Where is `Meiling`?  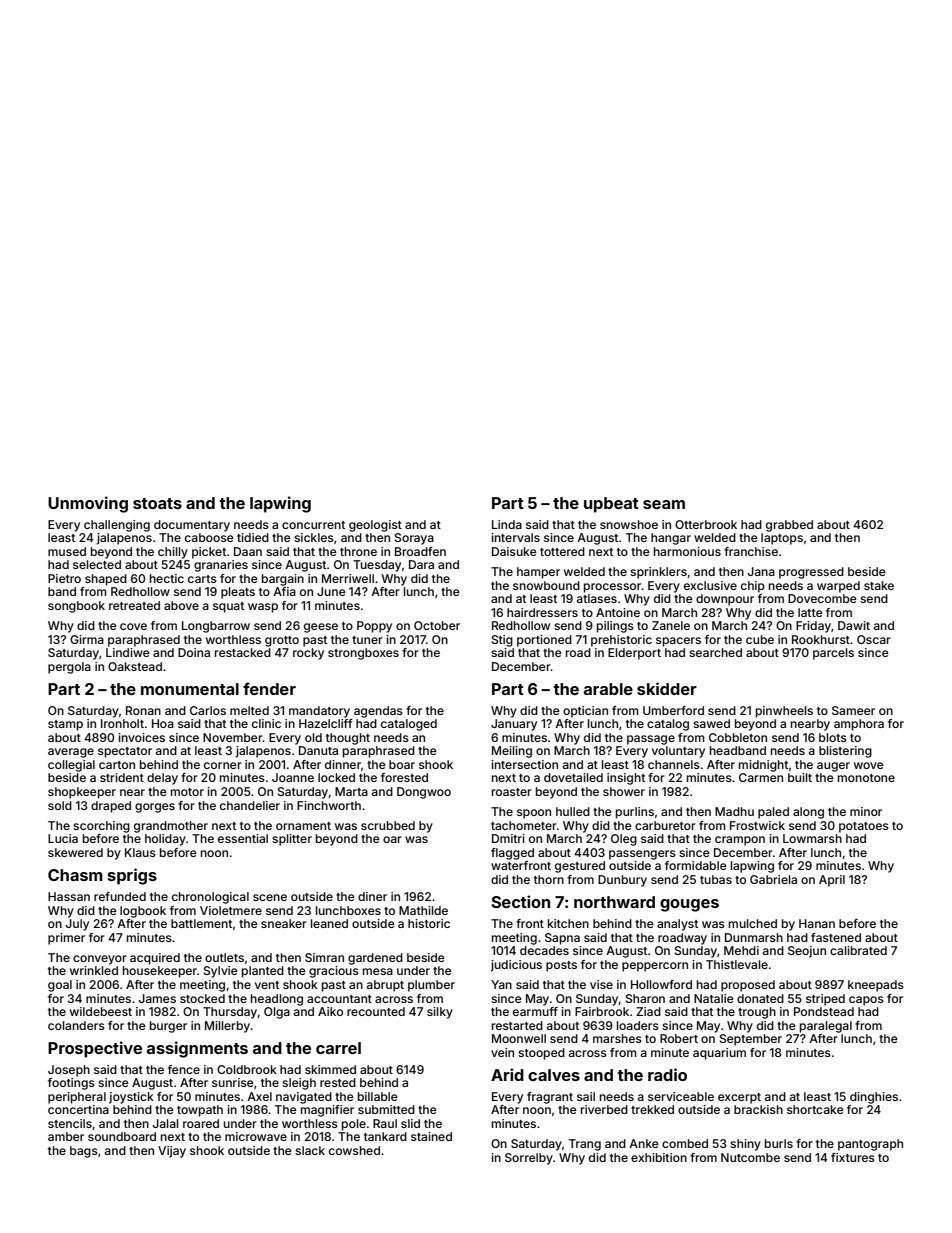
Meiling is located at coordinates (512, 752).
